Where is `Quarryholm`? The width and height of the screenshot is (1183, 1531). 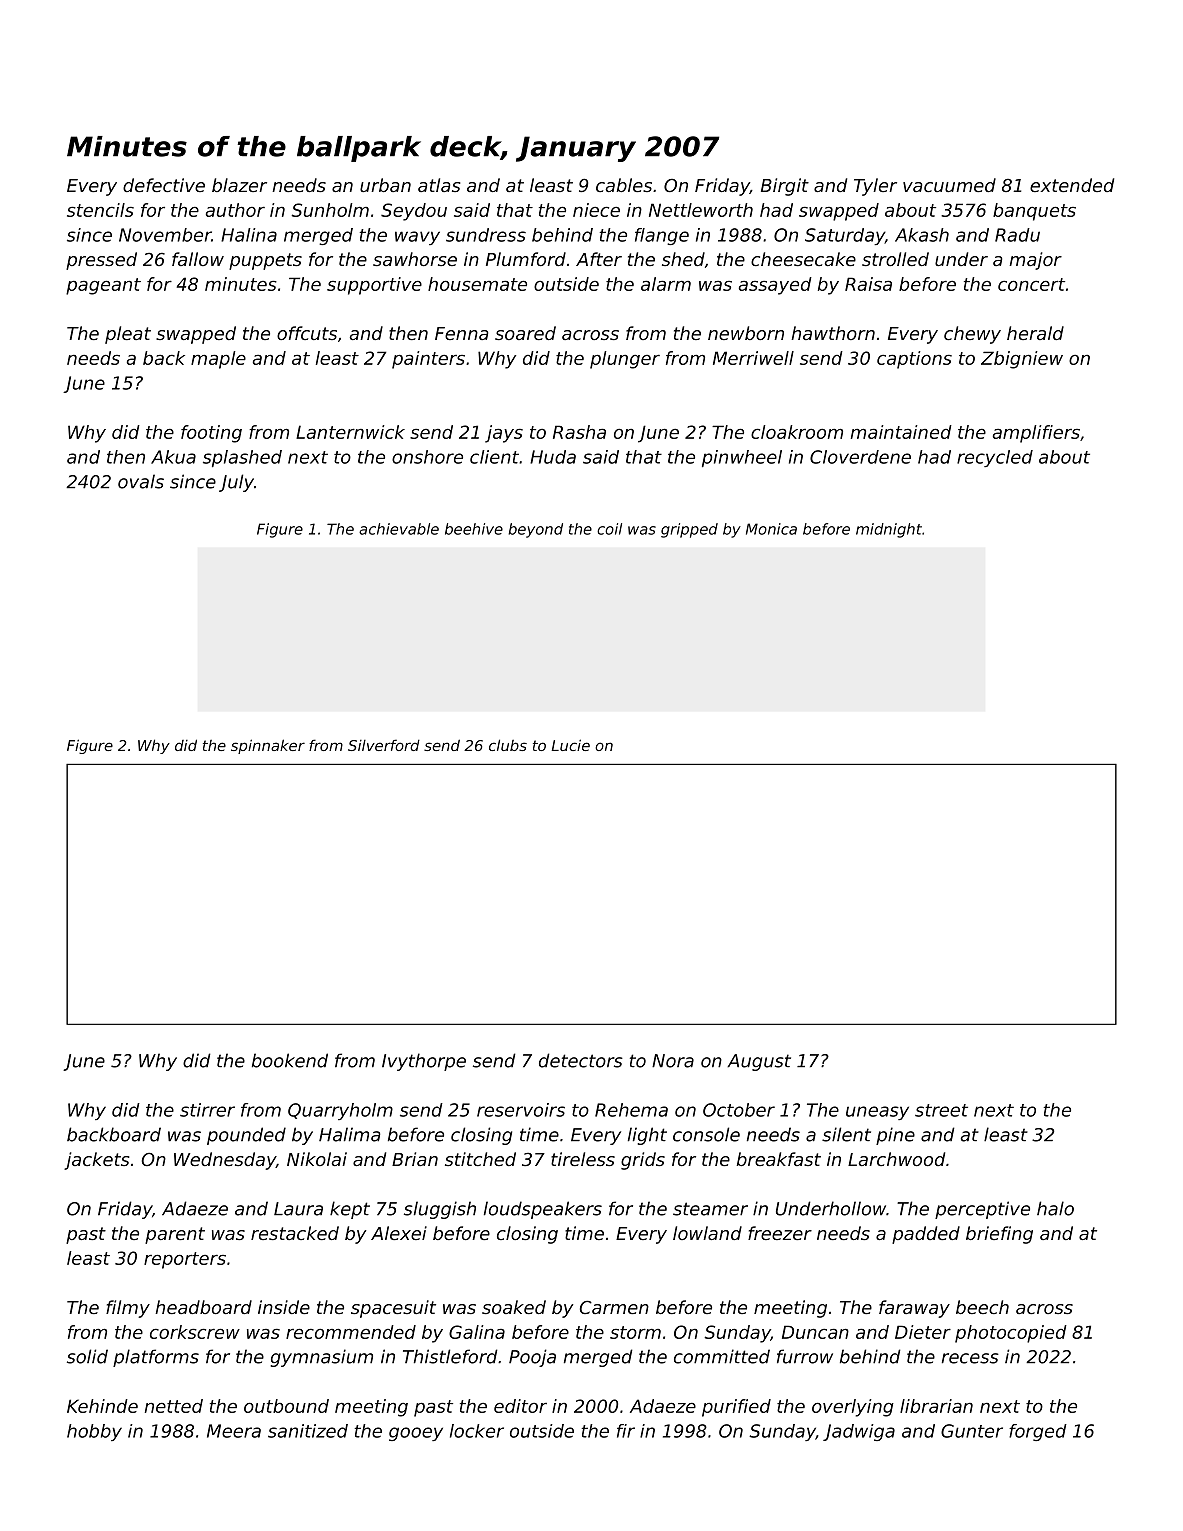 Quarryholm is located at coordinates (340, 1111).
